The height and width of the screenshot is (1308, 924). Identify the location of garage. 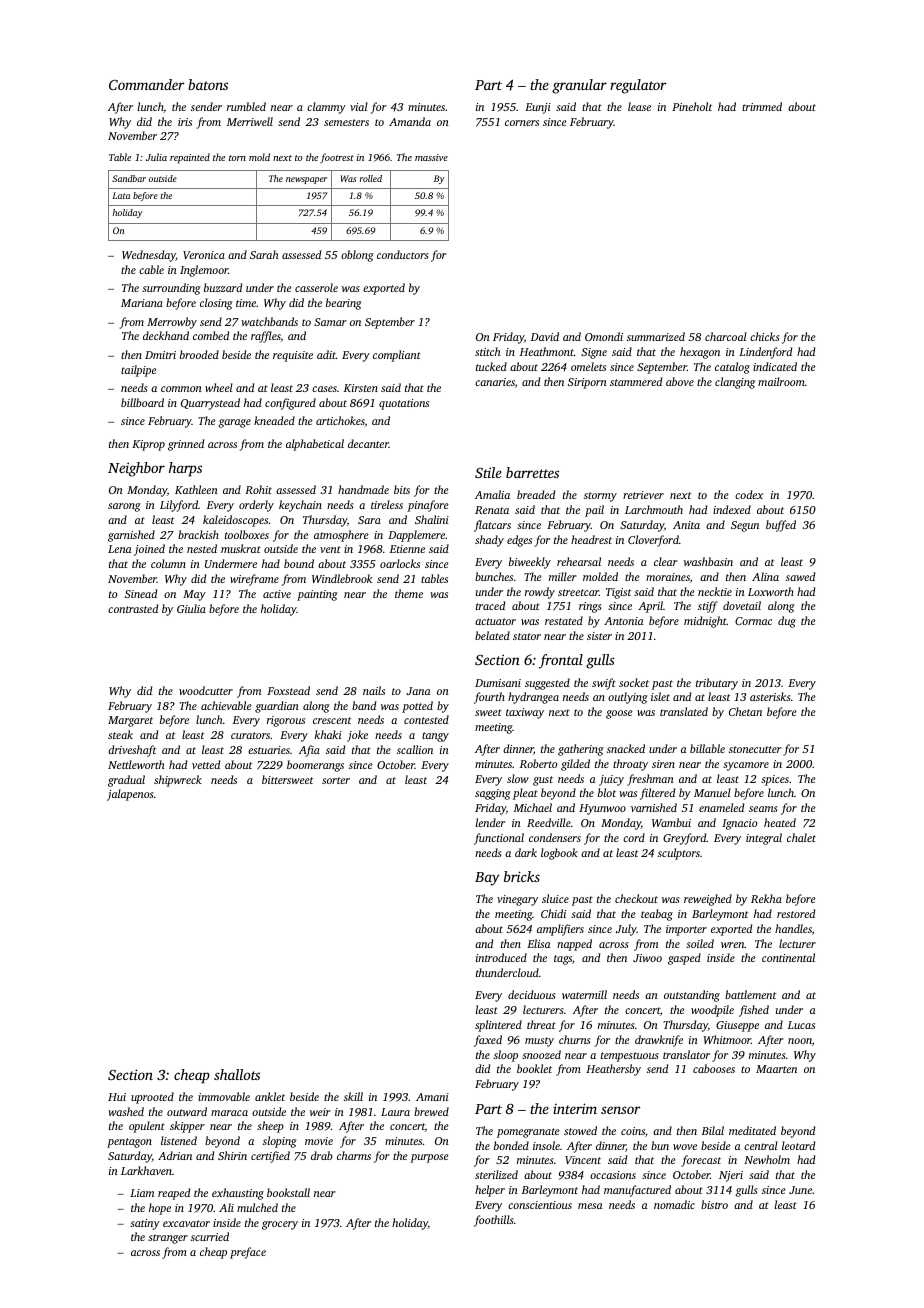
(235, 423).
